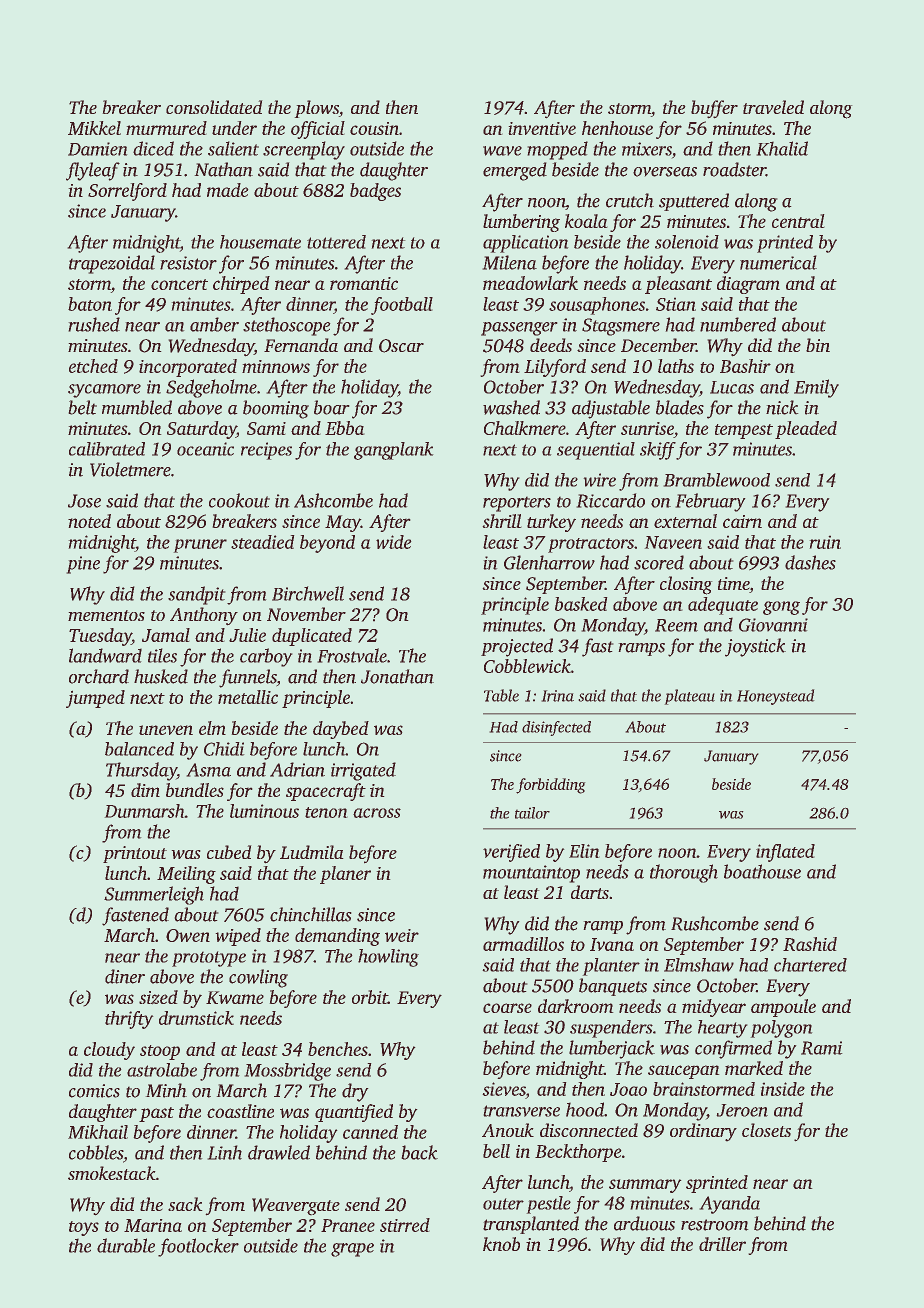  What do you see at coordinates (773, 107) in the screenshot?
I see `traveled` at bounding box center [773, 107].
